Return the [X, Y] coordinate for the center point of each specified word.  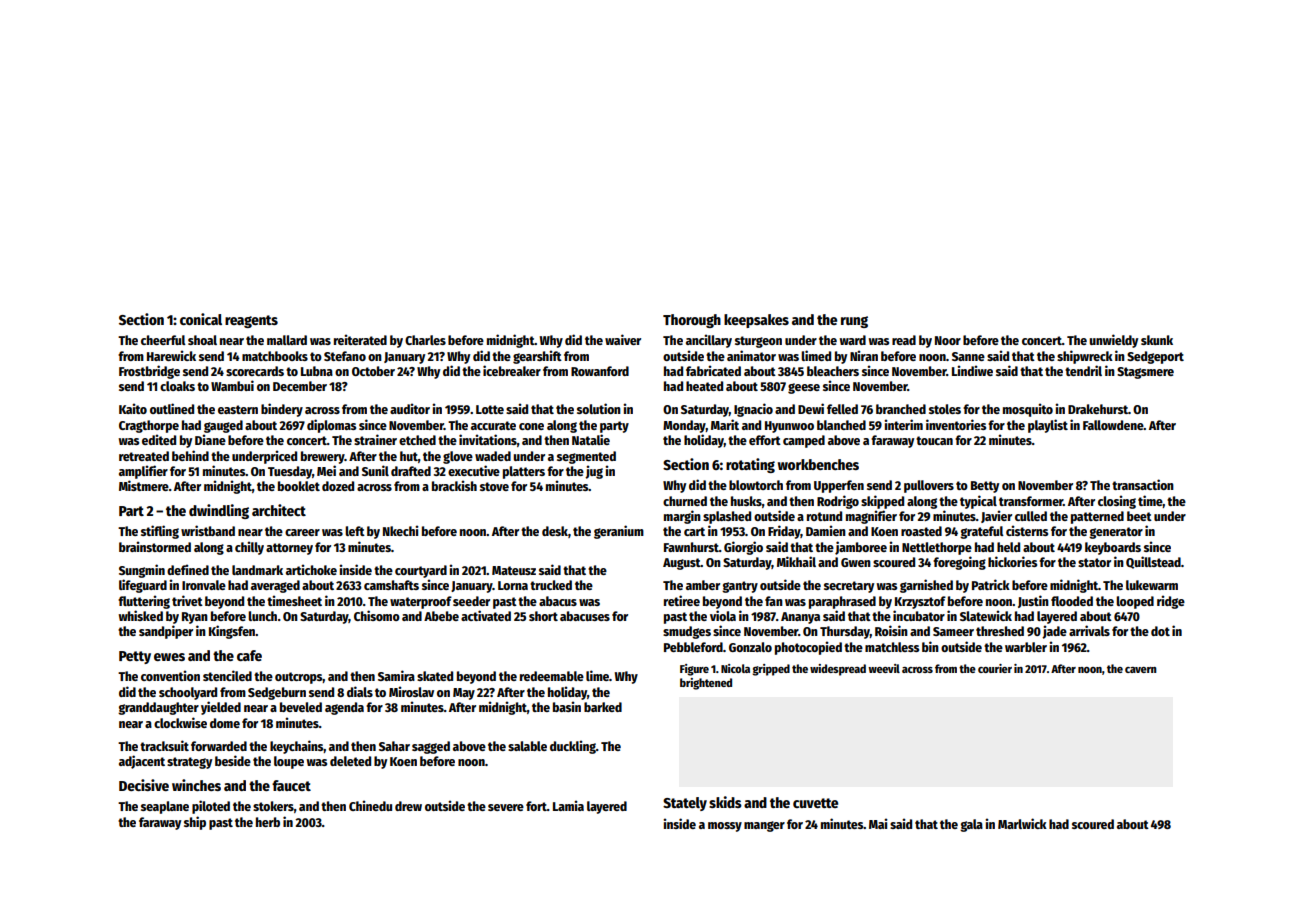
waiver [623, 339]
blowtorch [756, 485]
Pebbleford [693, 647]
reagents [251, 321]
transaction [1143, 484]
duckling [573, 747]
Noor [948, 340]
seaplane [165, 807]
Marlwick [1022, 823]
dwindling [219, 511]
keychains [297, 747]
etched [417, 440]
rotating [750, 465]
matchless [892, 647]
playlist [1048, 426]
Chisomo [377, 615]
